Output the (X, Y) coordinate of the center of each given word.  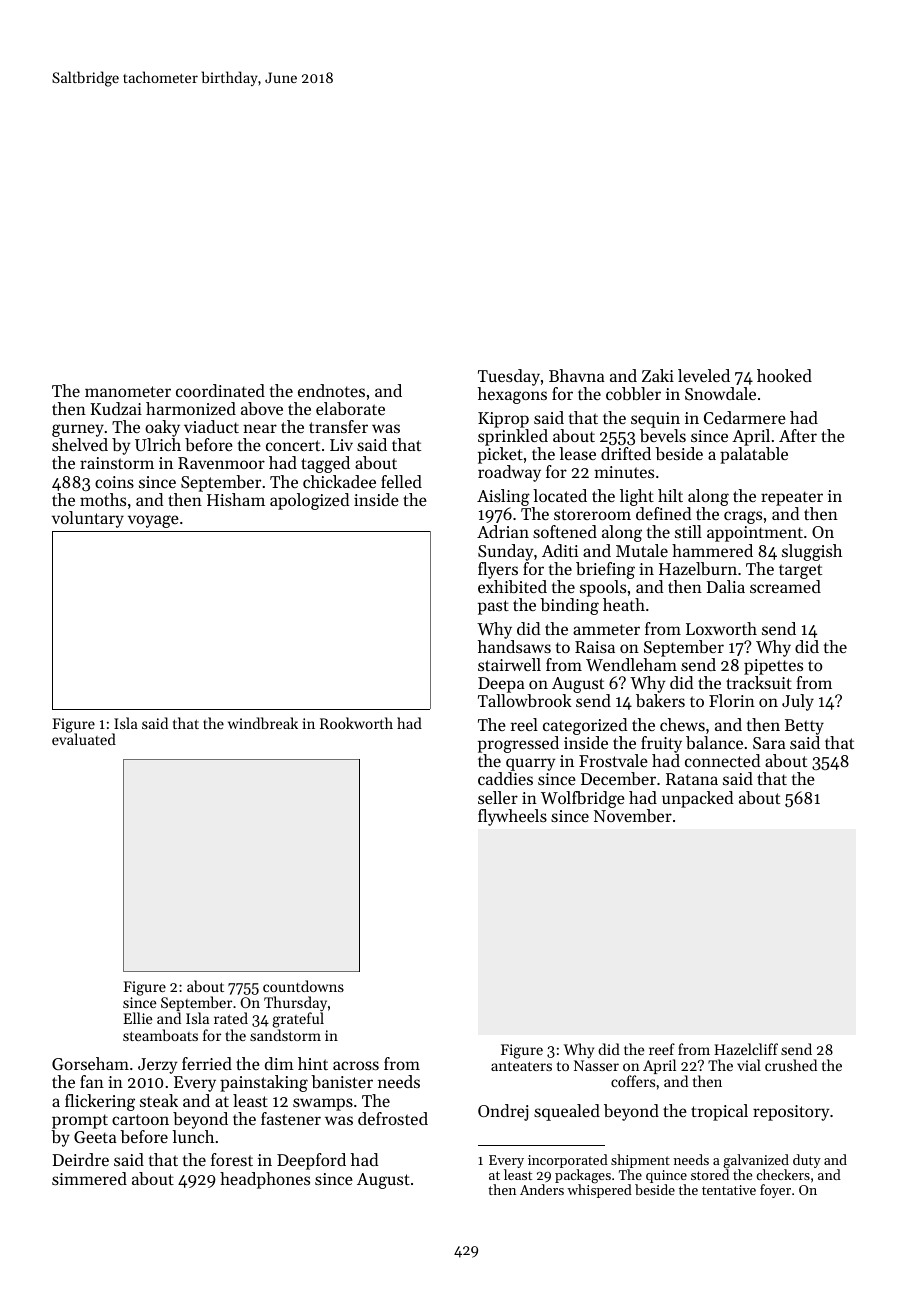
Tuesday (509, 377)
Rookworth (356, 723)
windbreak (263, 723)
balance (714, 742)
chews (682, 724)
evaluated (84, 739)
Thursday (295, 1004)
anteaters (521, 1066)
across (356, 1065)
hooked (784, 375)
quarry (531, 764)
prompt (80, 1121)
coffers (633, 1081)
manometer (128, 391)
